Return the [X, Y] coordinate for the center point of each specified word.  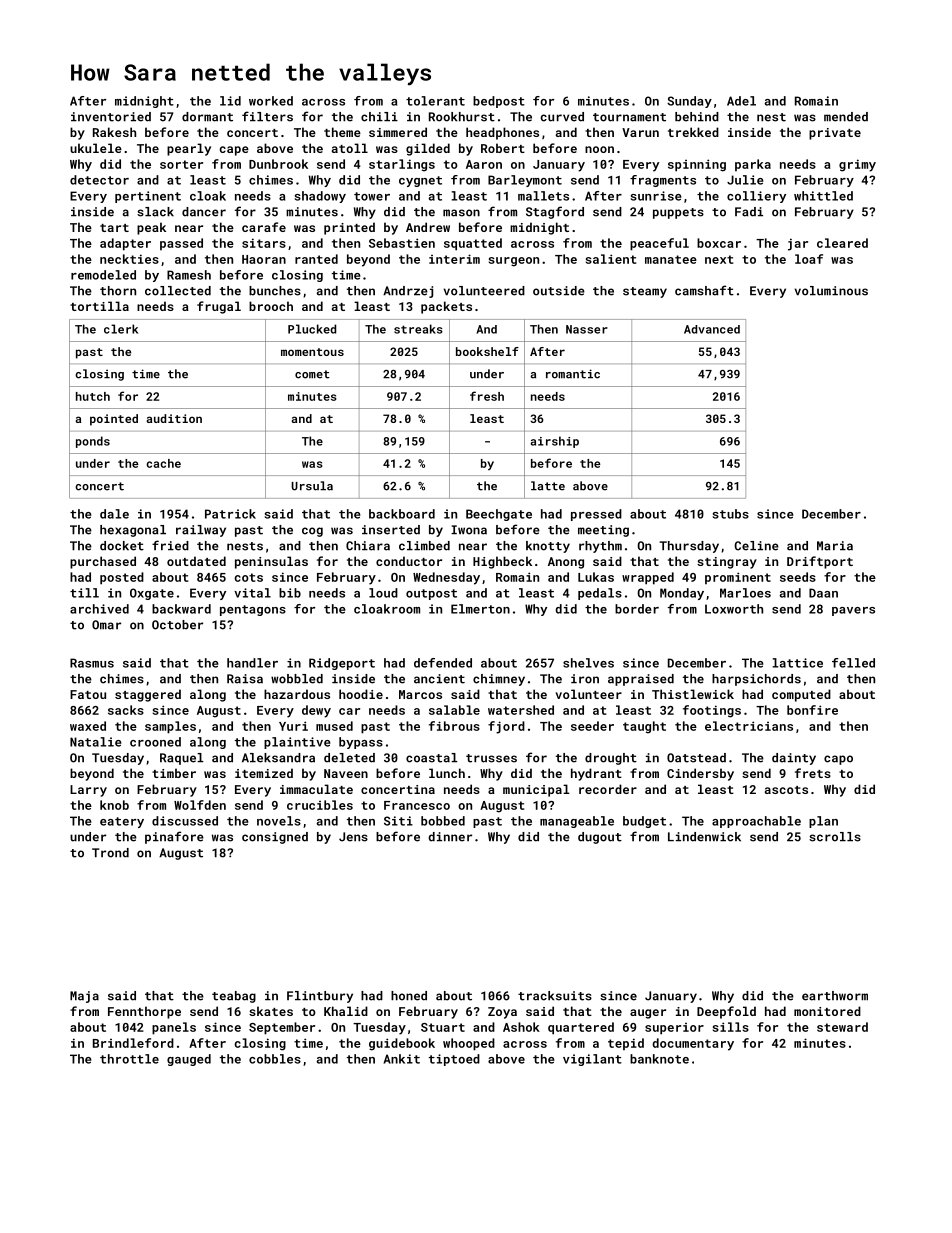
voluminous [831, 291]
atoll [350, 148]
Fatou [88, 694]
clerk [121, 329]
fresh [487, 396]
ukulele [96, 148]
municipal [536, 790]
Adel [741, 101]
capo [838, 760]
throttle [129, 1059]
